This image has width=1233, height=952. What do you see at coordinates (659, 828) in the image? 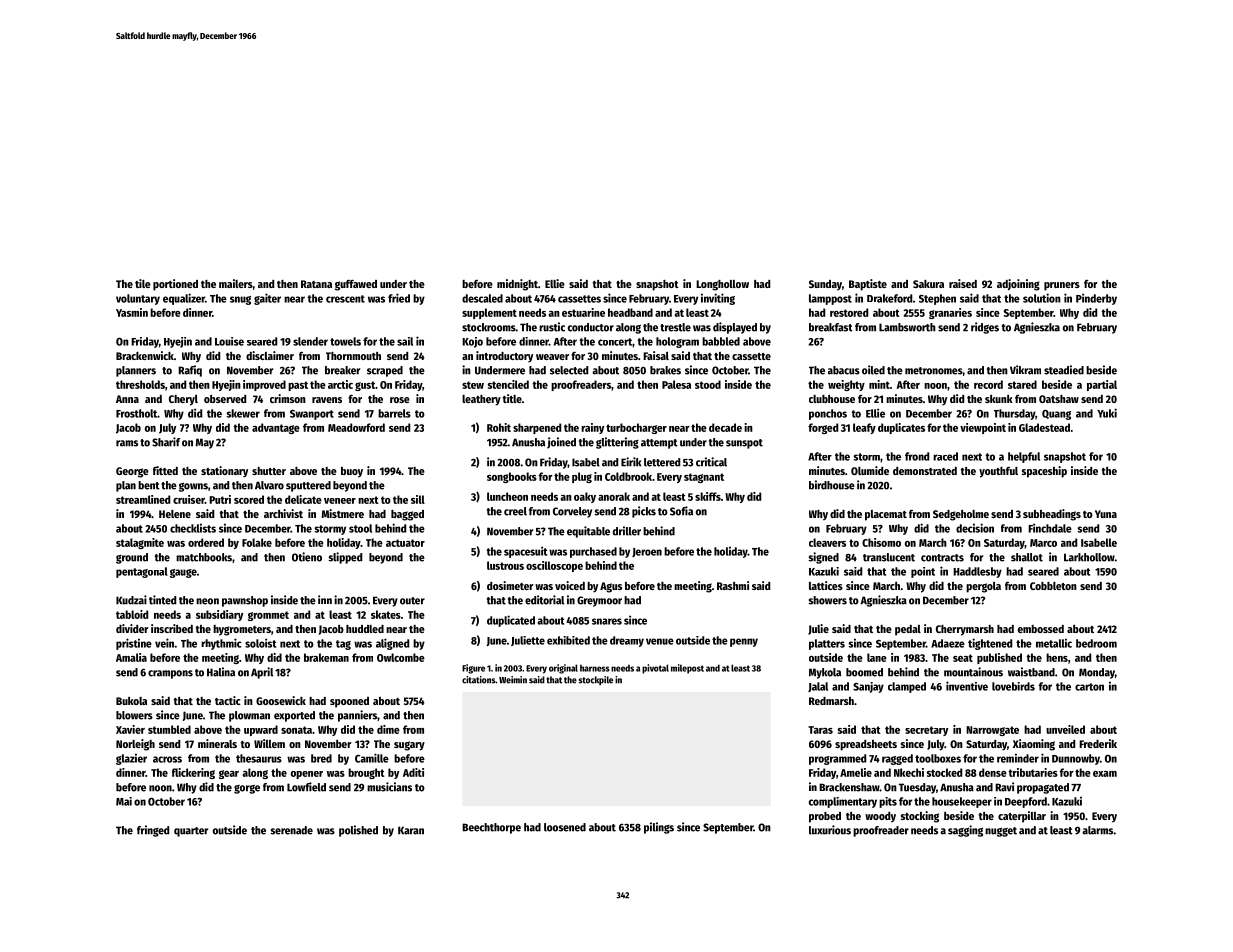
I see `pilings` at bounding box center [659, 828].
